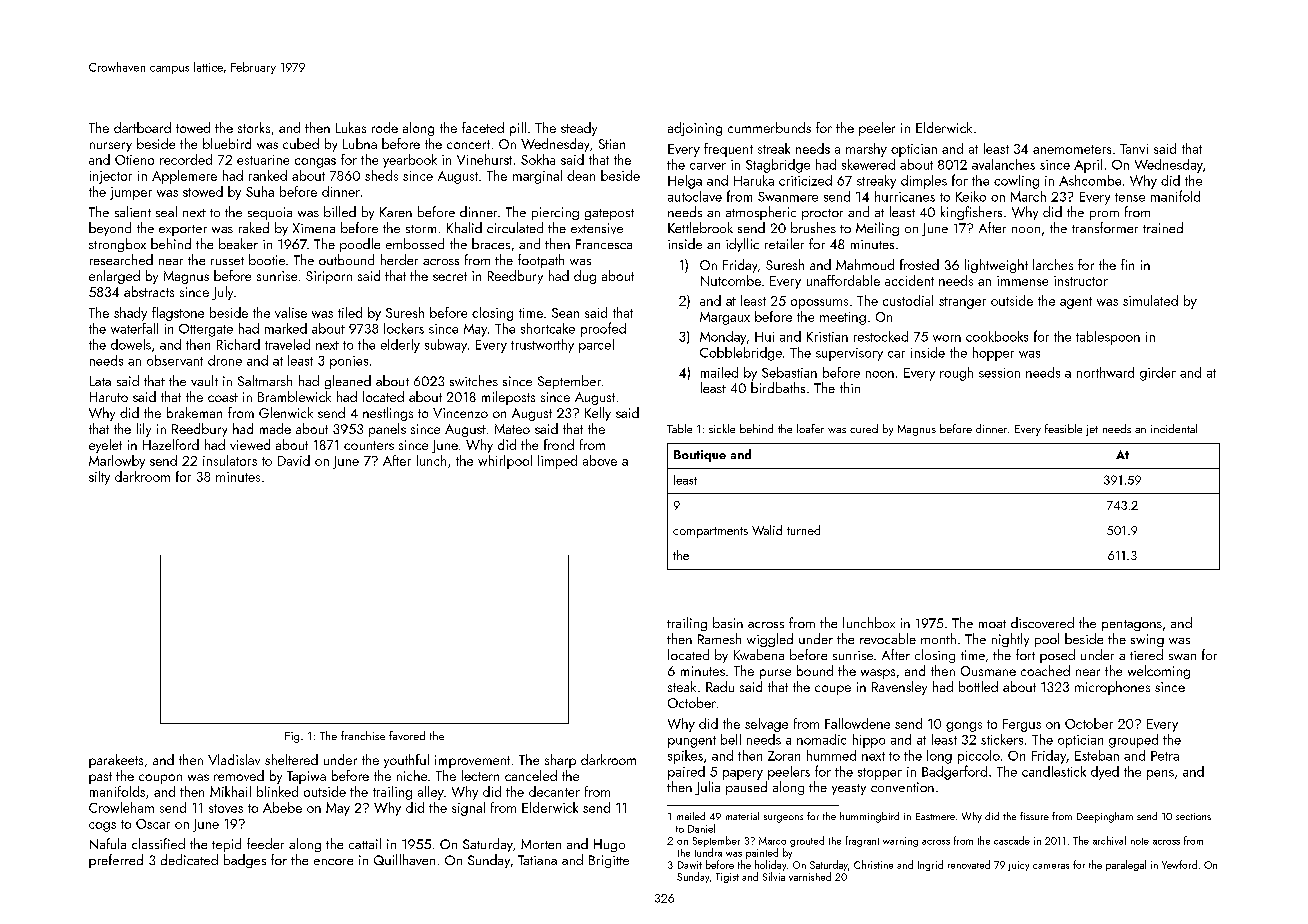 Image resolution: width=1308 pixels, height=924 pixels. I want to click on silty, so click(99, 478).
